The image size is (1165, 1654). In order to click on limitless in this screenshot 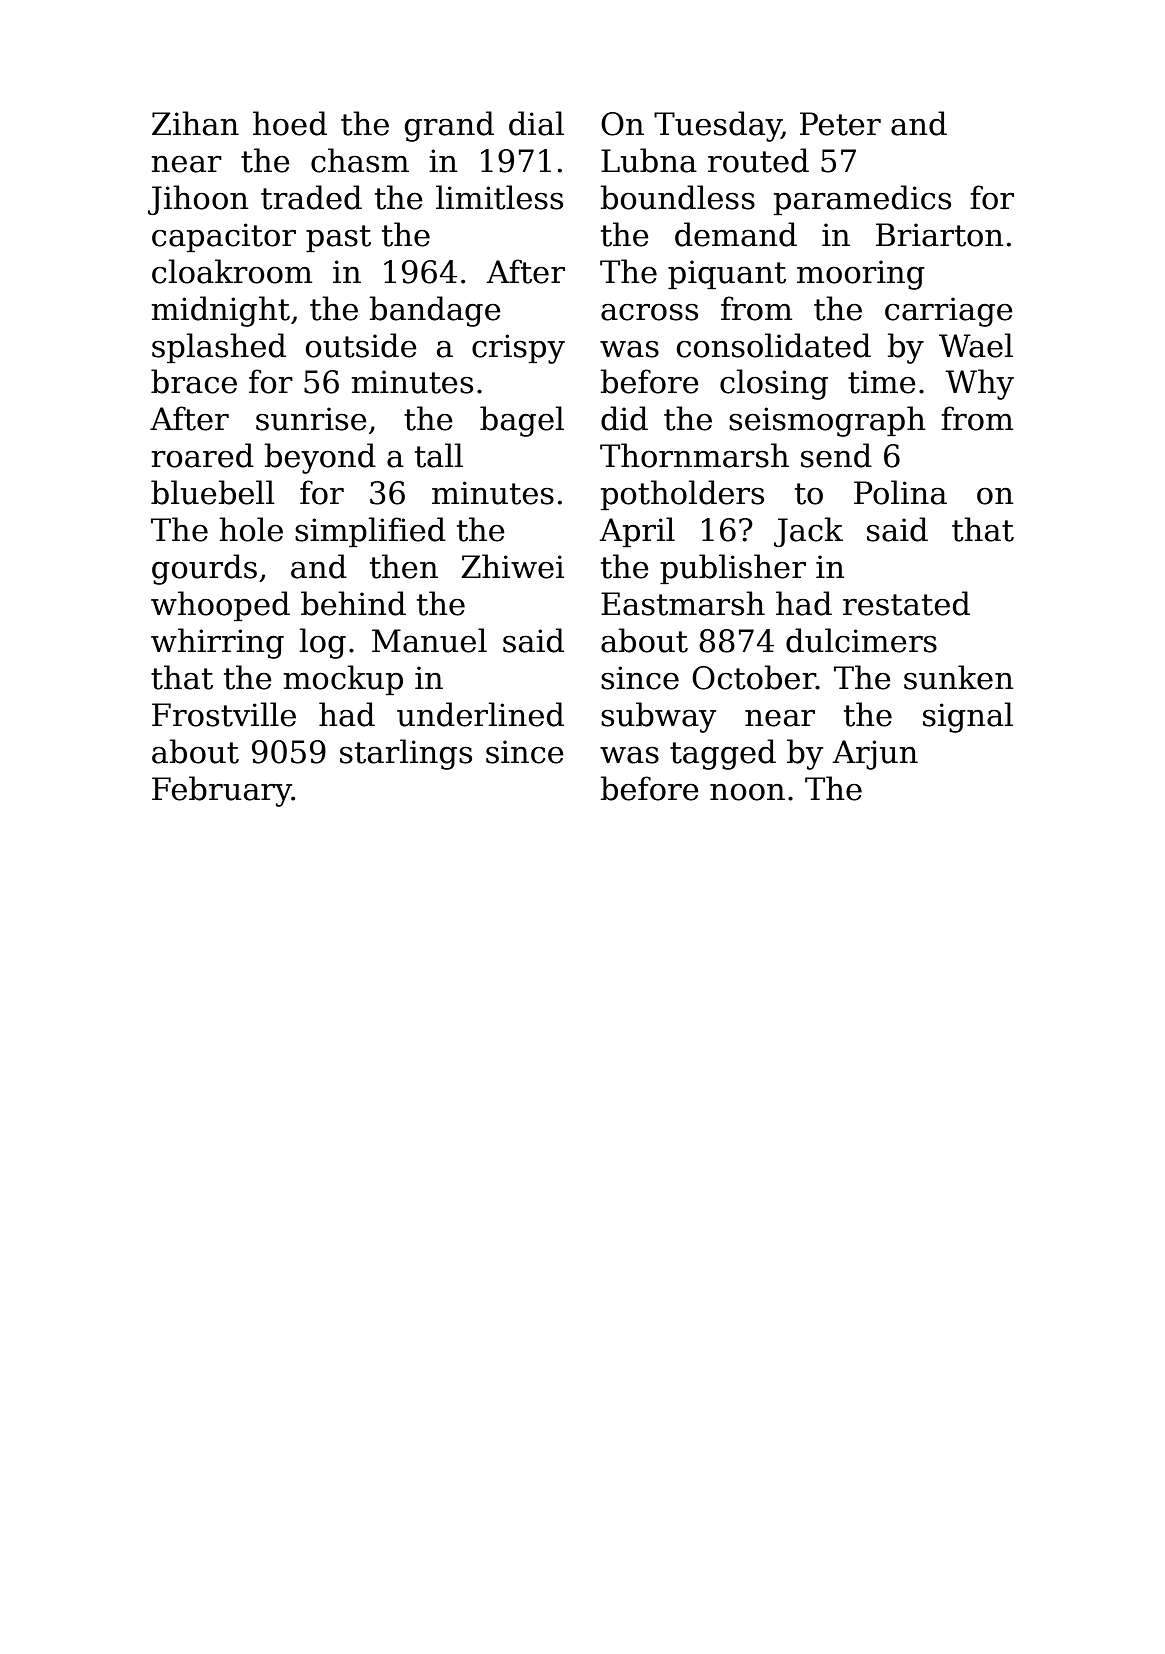, I will do `click(499, 197)`.
